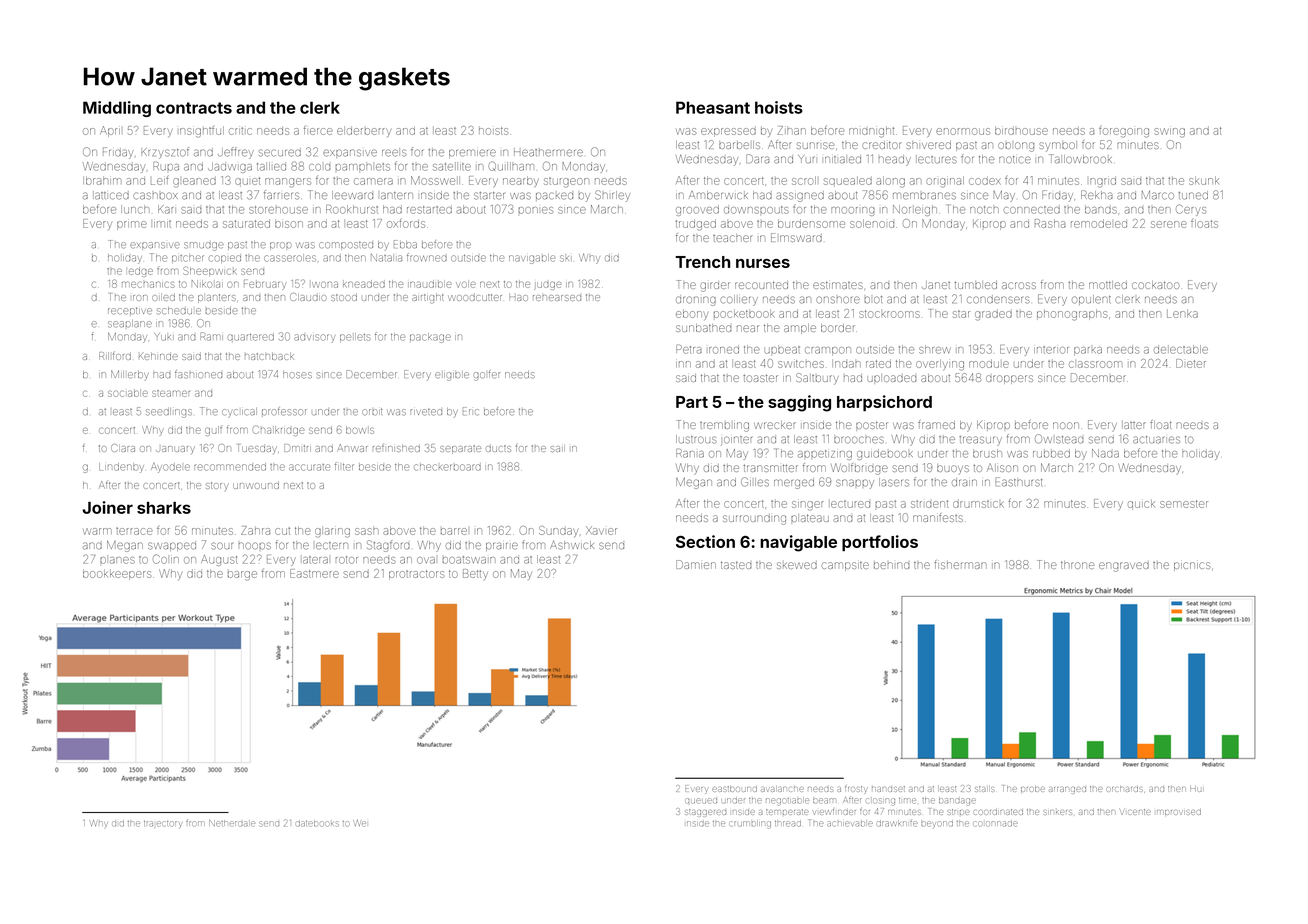 This image has height=924, width=1308. What do you see at coordinates (701, 801) in the image?
I see `queued` at bounding box center [701, 801].
